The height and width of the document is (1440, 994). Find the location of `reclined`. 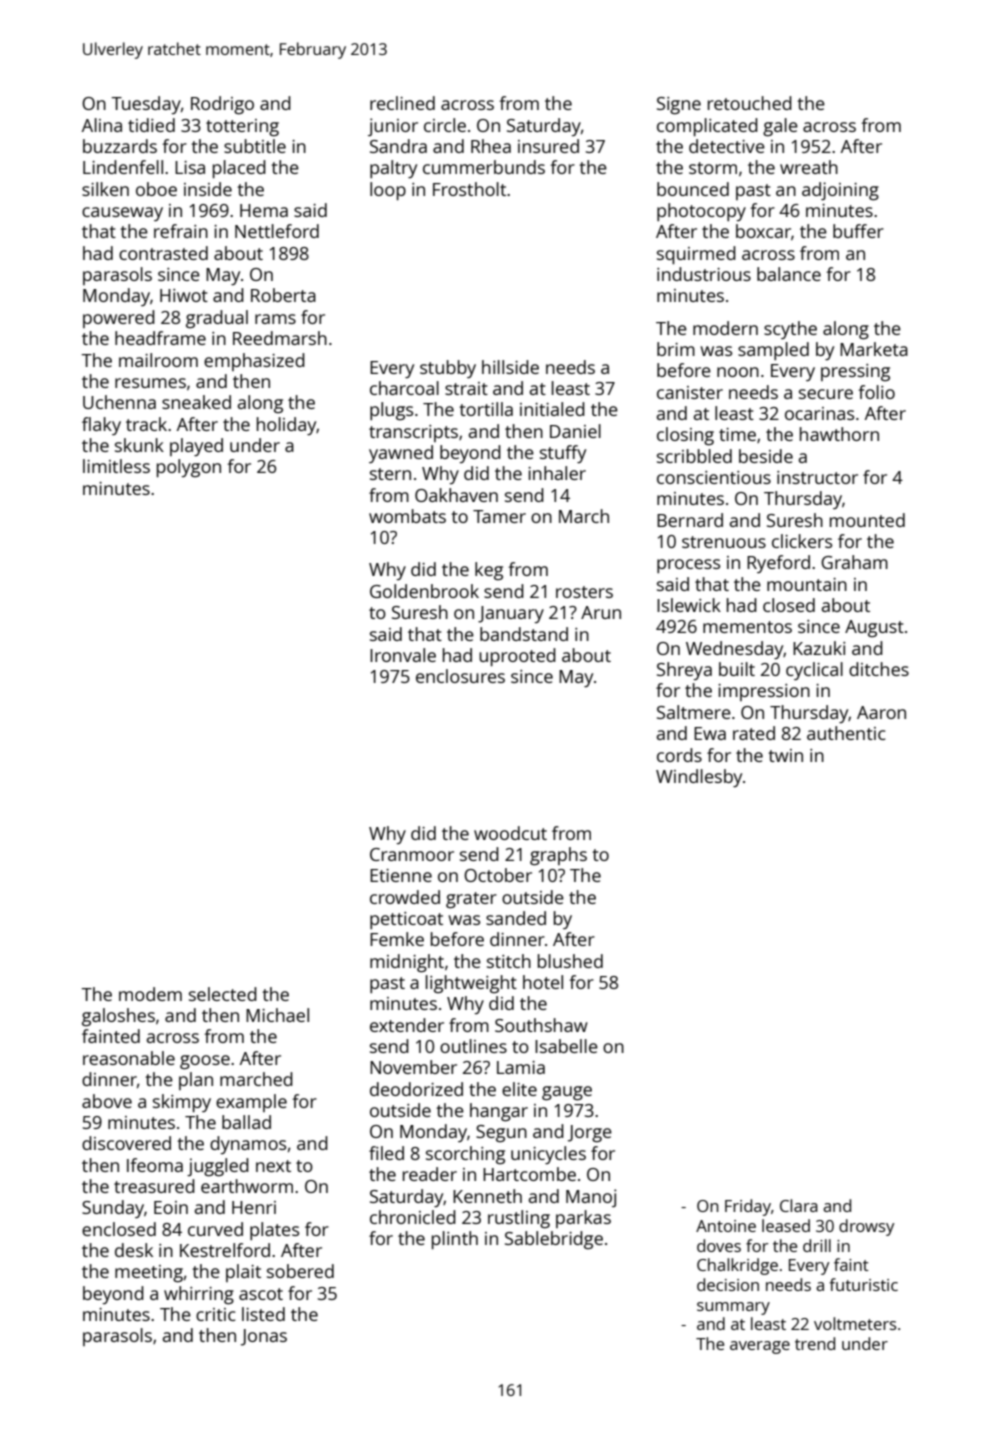

reclined is located at coordinates (402, 103).
